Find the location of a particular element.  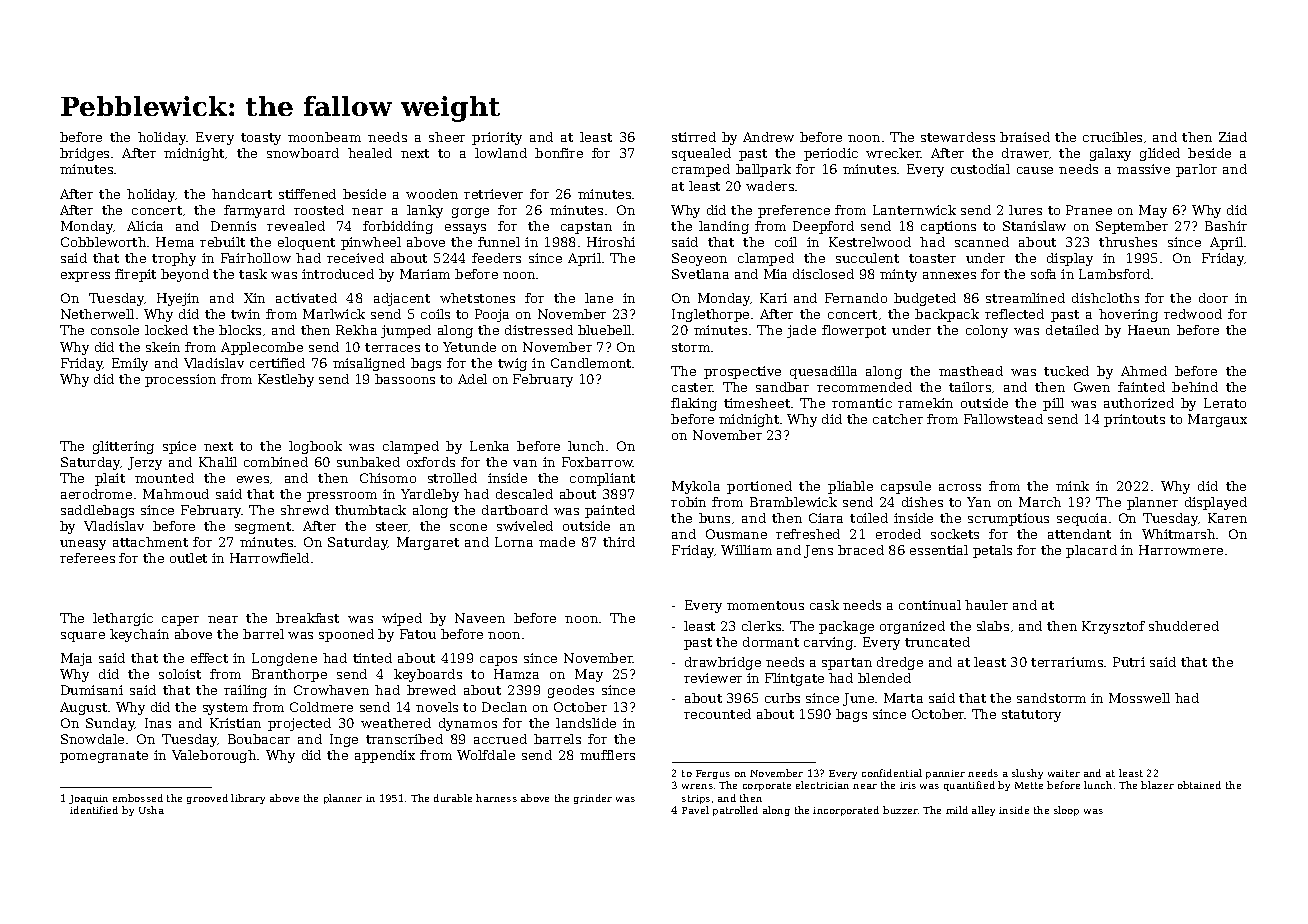

bridges is located at coordinates (84, 154).
